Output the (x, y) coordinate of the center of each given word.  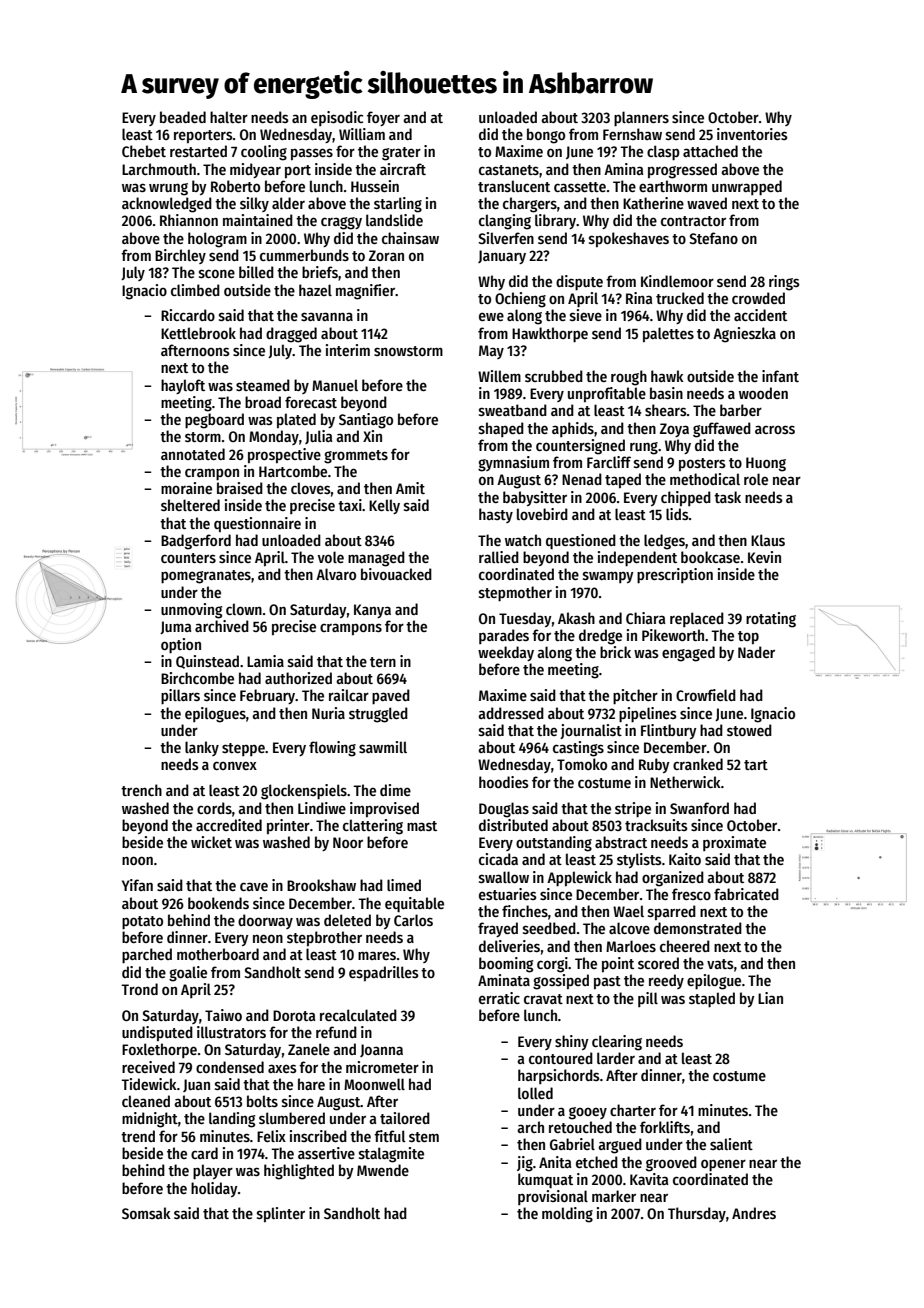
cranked (698, 764)
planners (641, 119)
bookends (218, 903)
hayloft (183, 386)
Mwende (383, 1170)
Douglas (504, 810)
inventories (752, 134)
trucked (680, 298)
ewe (491, 316)
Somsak (146, 1213)
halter (229, 117)
